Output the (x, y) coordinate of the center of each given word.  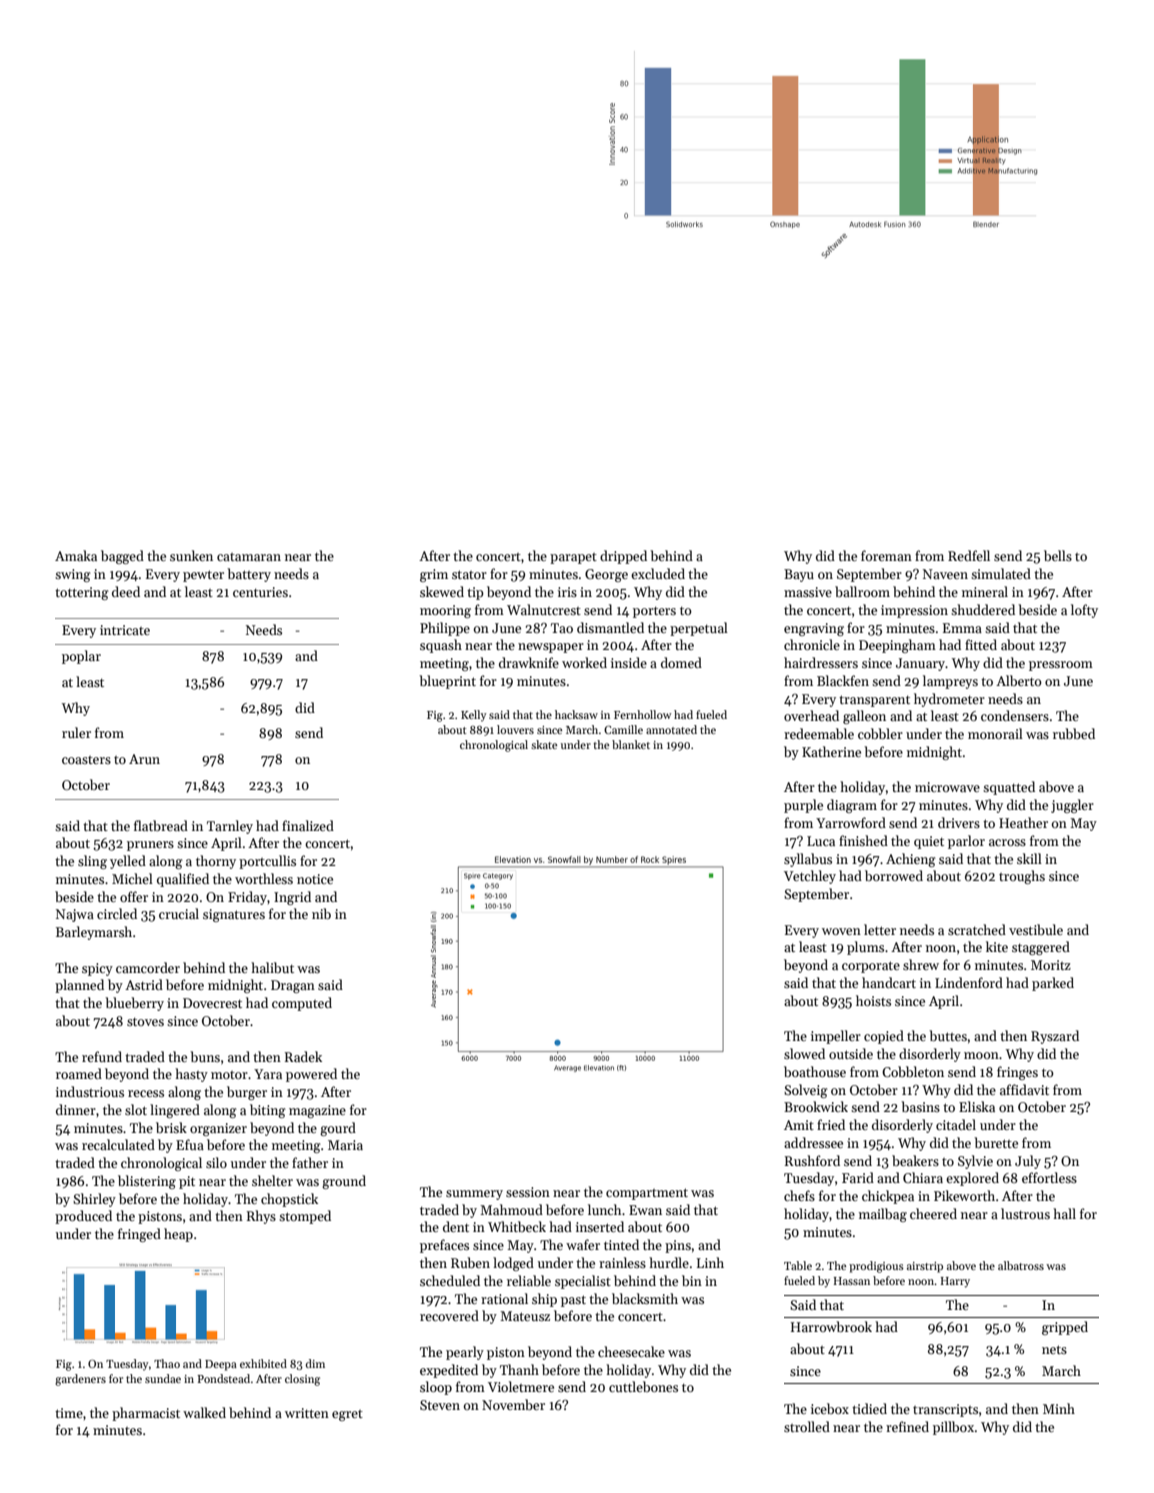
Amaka (76, 555)
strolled (807, 1426)
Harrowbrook (831, 1326)
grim (434, 575)
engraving (814, 629)
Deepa (221, 1365)
